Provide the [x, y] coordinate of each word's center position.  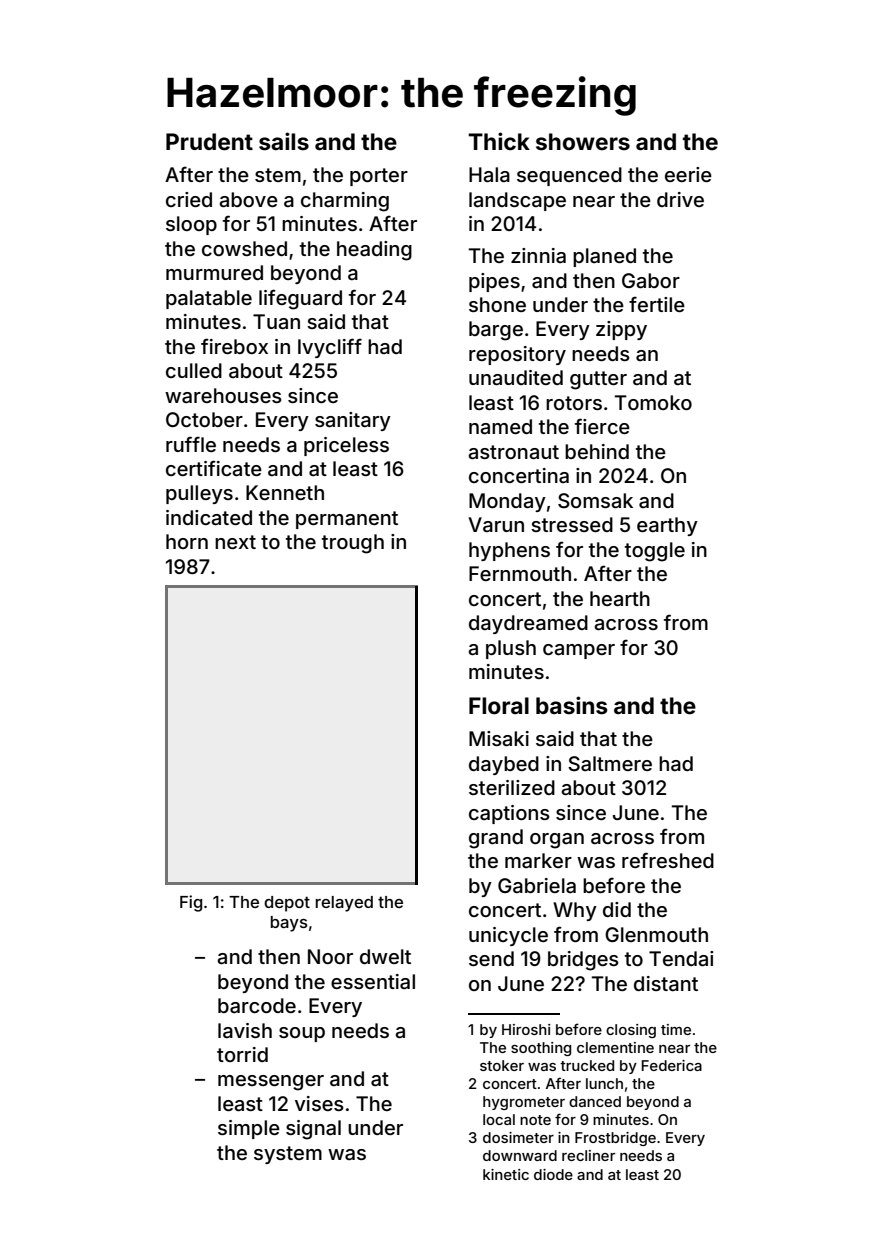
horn [187, 541]
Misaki [499, 738]
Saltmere [610, 764]
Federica [672, 1065]
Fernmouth [520, 573]
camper [579, 651]
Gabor [651, 280]
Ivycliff [330, 348]
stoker [502, 1065]
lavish [245, 1030]
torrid [242, 1054]
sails [284, 141]
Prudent [209, 142]
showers [583, 142]
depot [287, 904]
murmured [214, 272]
